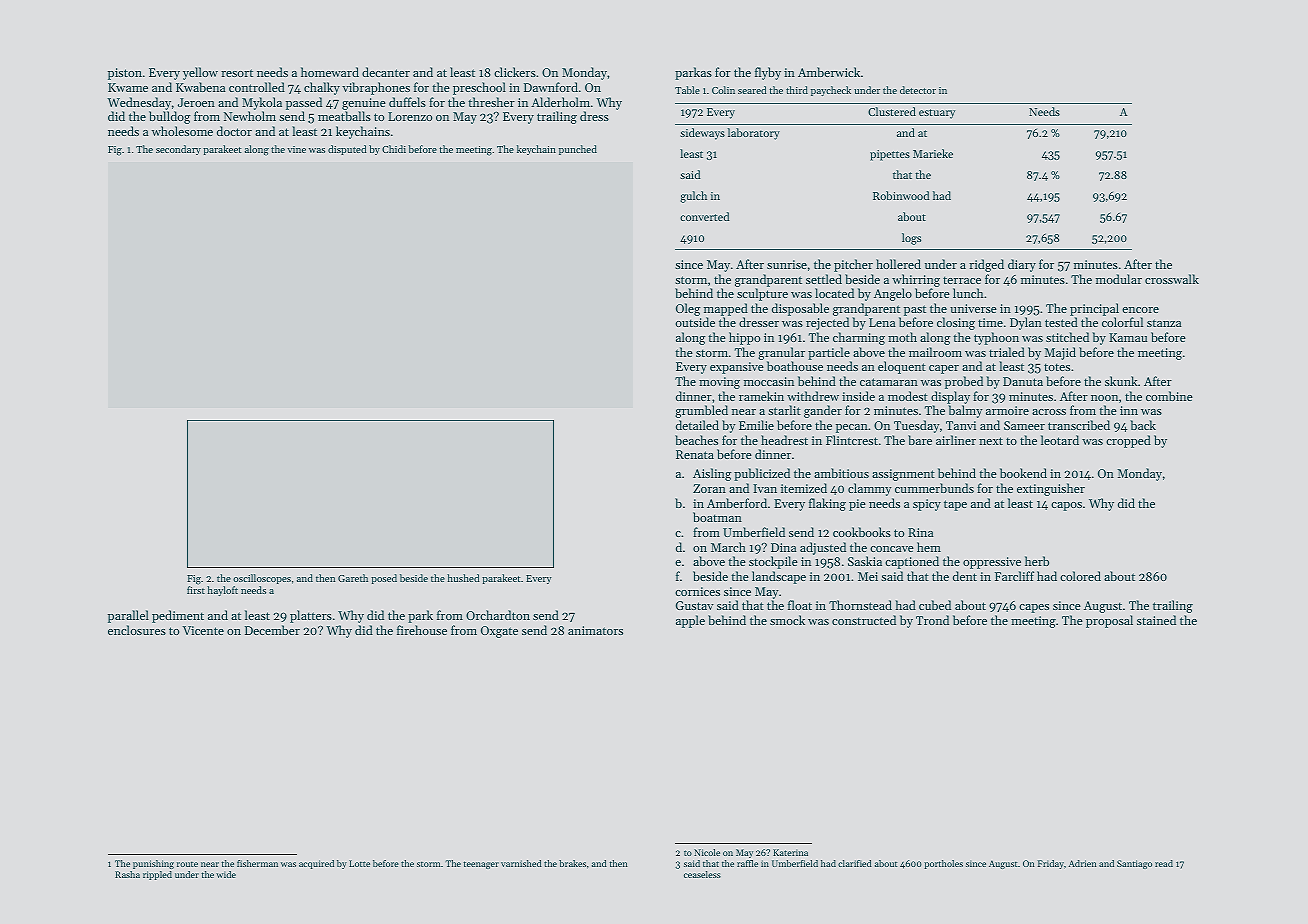  Describe the element at coordinates (137, 630) in the screenshot. I see `enclosures` at that location.
